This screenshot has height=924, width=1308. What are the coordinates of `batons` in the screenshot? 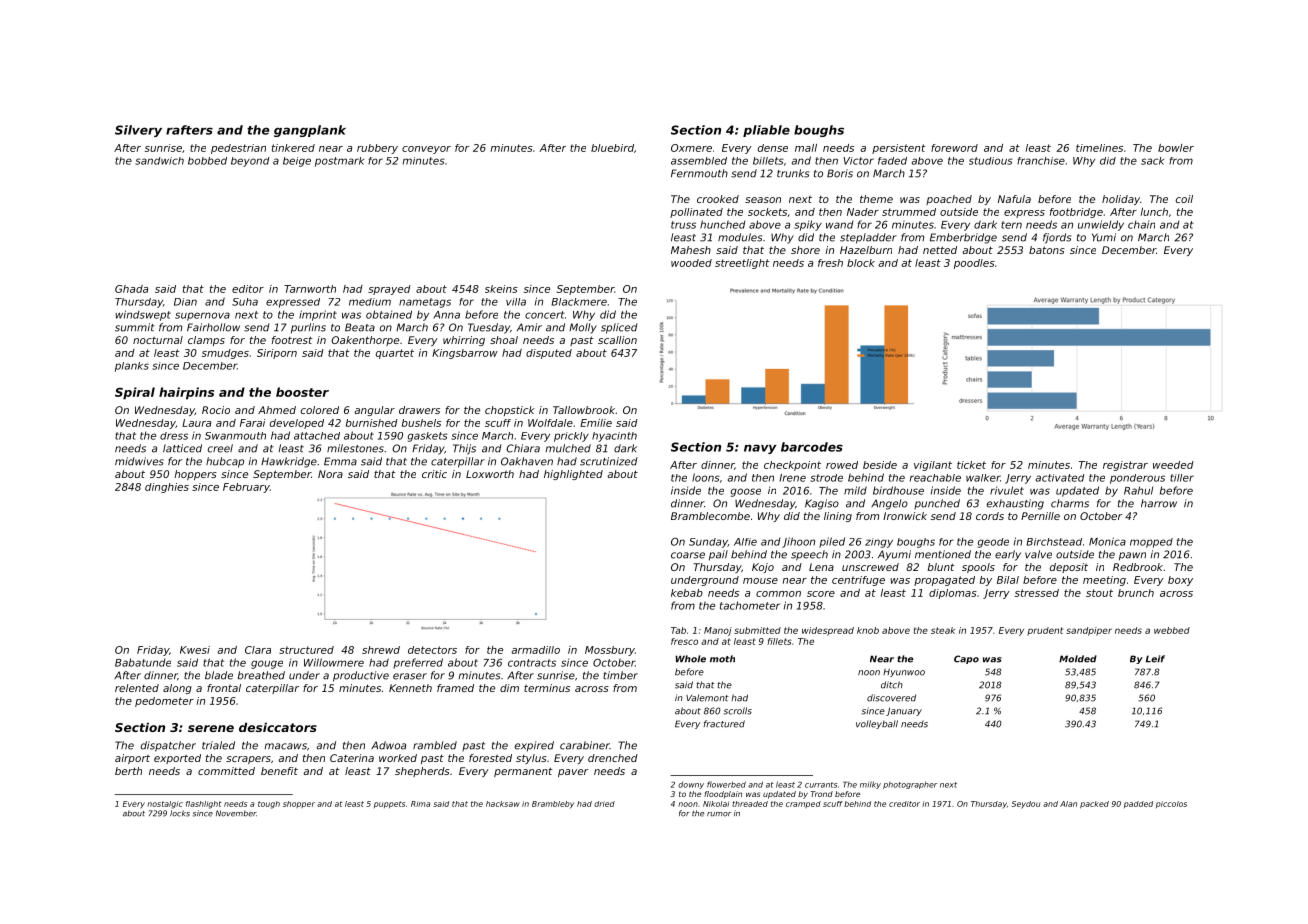 It's located at (1047, 250).
